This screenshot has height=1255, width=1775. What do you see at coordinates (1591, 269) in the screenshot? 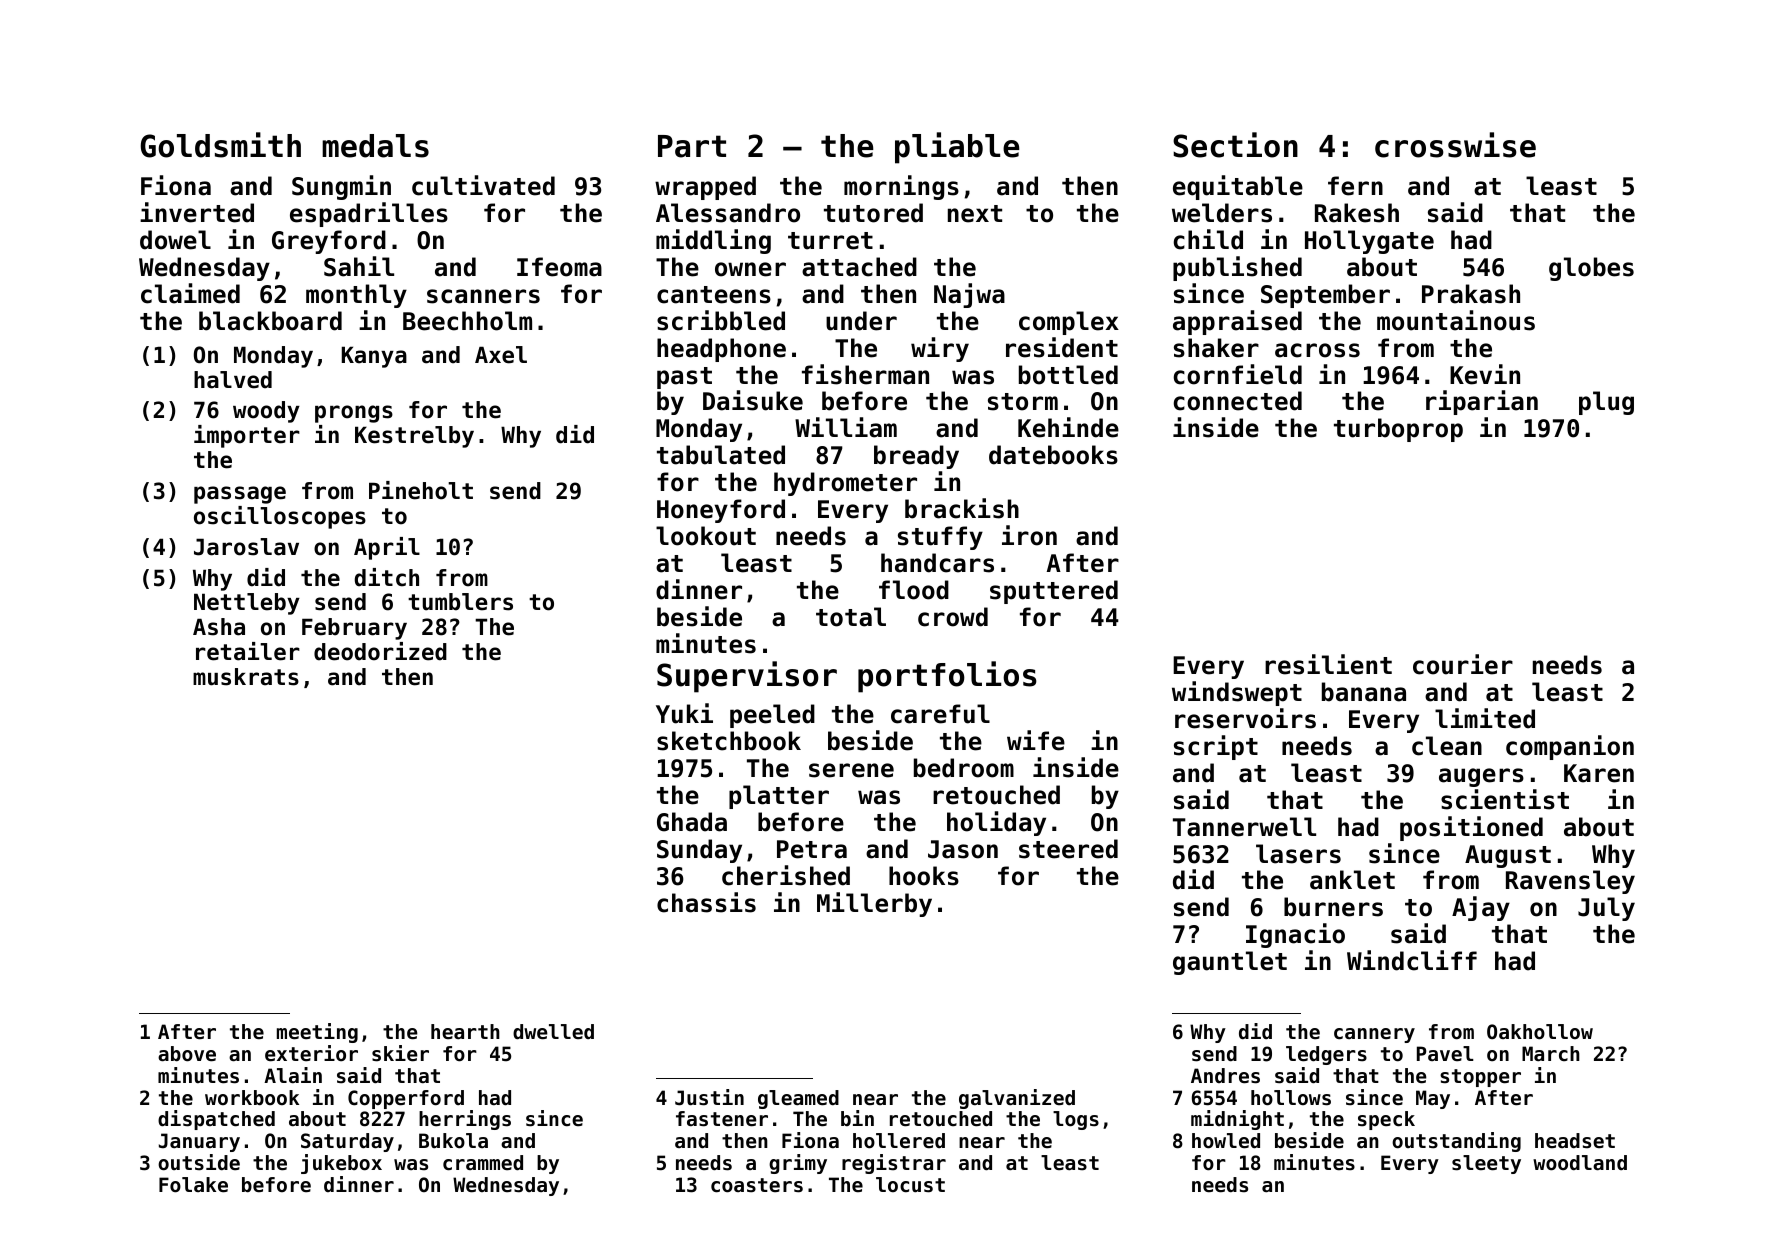
I see `globes` at bounding box center [1591, 269].
